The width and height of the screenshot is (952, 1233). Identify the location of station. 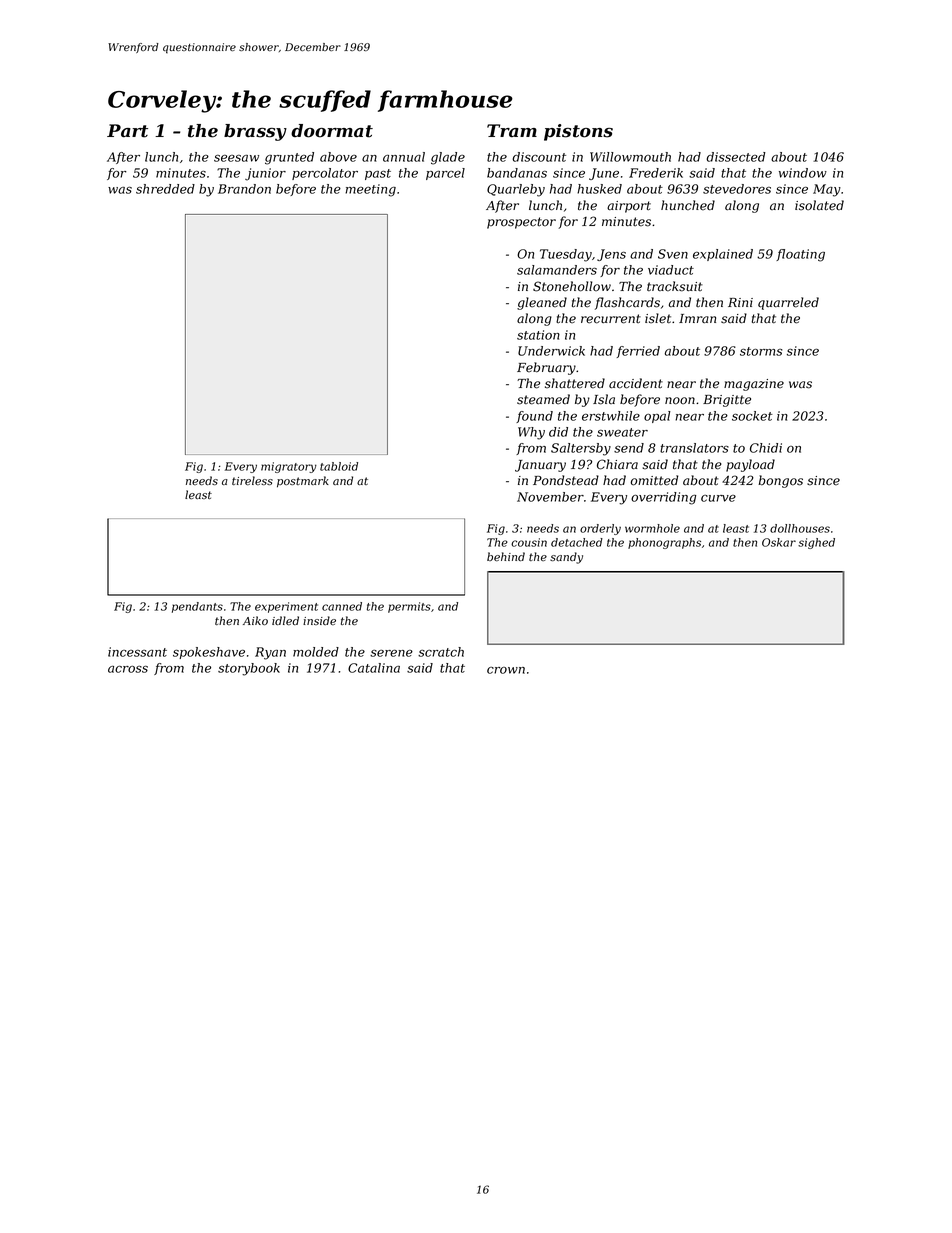
(538, 335).
